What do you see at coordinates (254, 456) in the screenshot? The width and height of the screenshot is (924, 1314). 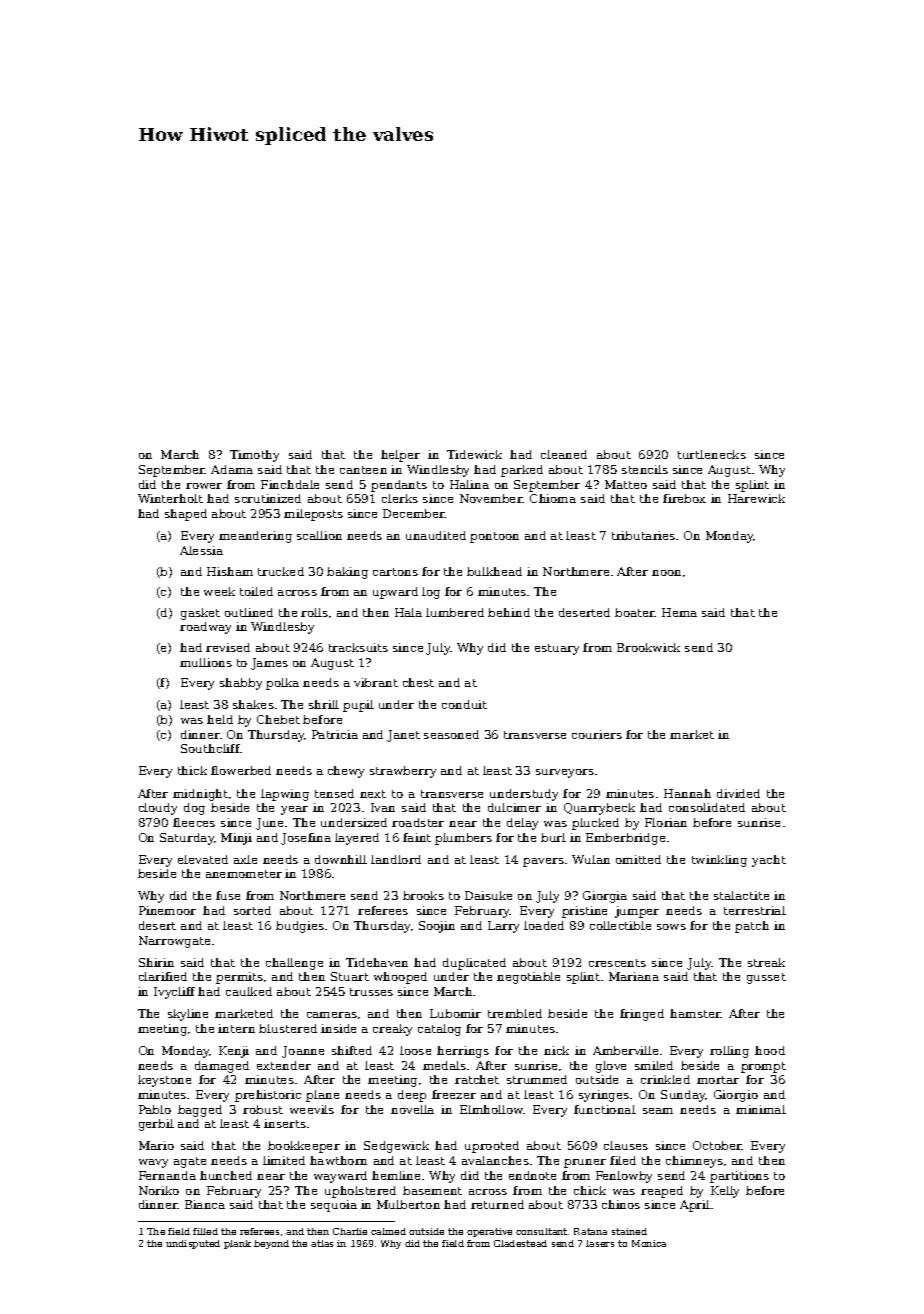 I see `Timothy` at bounding box center [254, 456].
